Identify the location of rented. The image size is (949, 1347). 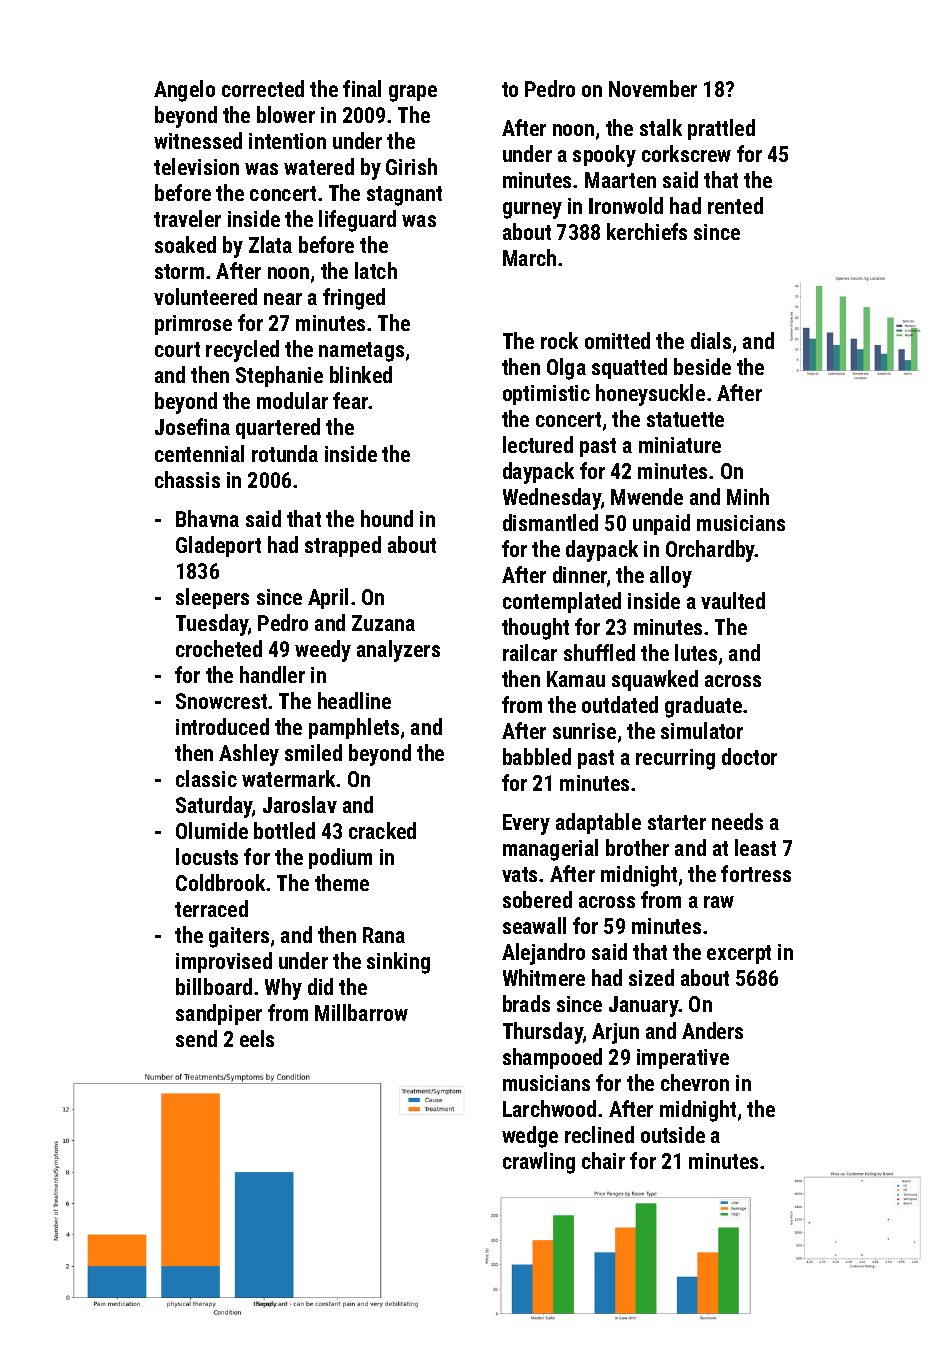
(735, 205).
